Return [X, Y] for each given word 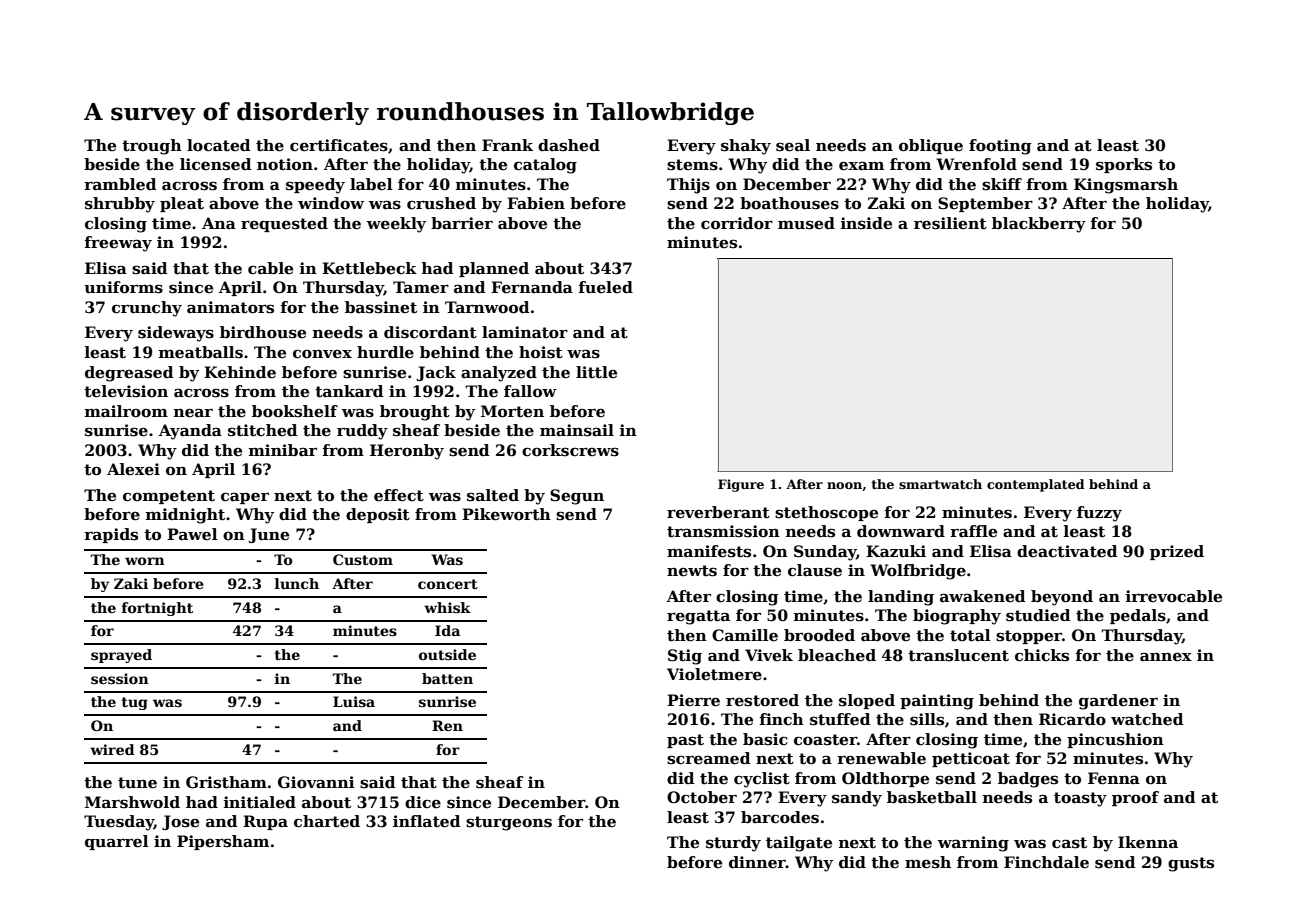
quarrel [117, 842]
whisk [447, 607]
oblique [931, 146]
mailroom [126, 411]
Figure [741, 485]
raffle [973, 531]
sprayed [121, 656]
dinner [757, 862]
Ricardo [1072, 719]
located [219, 145]
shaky [746, 147]
